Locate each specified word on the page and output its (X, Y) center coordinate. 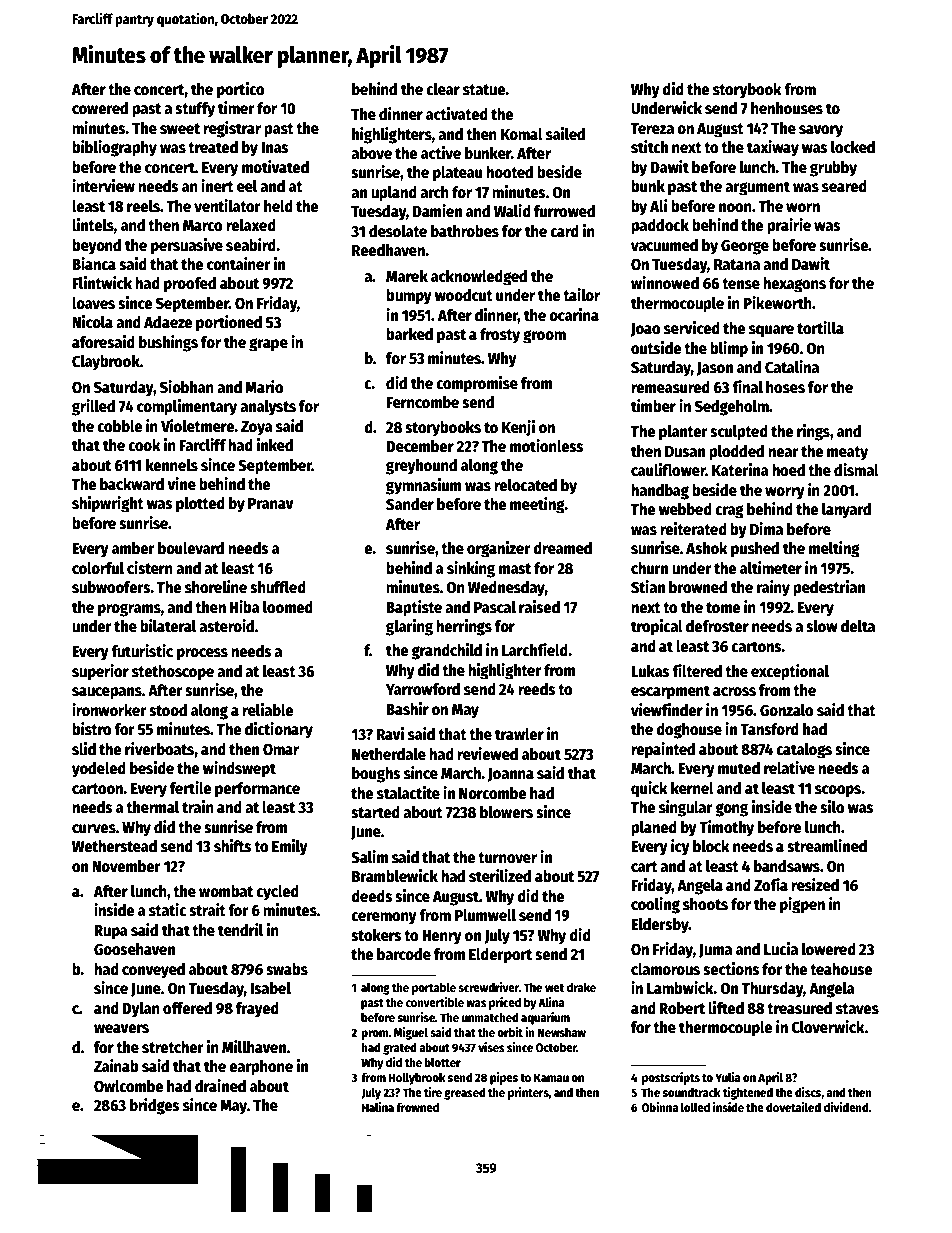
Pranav (271, 503)
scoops (838, 791)
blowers (506, 812)
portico (241, 90)
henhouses (787, 108)
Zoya (257, 428)
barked (409, 334)
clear (443, 89)
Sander (410, 504)
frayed (257, 1010)
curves (94, 829)
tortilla (820, 327)
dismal (856, 469)
